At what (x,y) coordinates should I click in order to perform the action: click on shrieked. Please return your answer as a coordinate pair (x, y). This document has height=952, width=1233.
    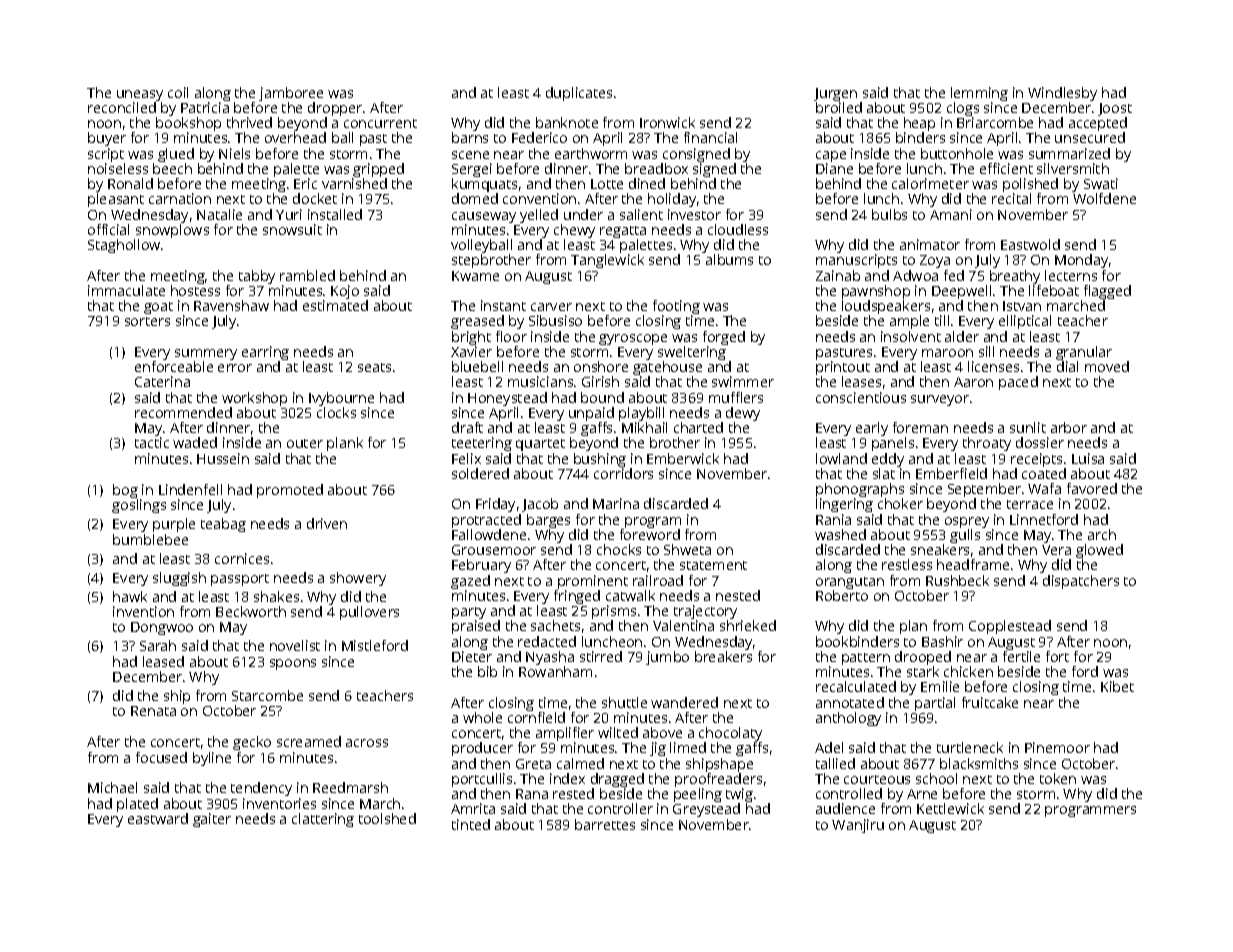
    Looking at the image, I should click on (748, 626).
